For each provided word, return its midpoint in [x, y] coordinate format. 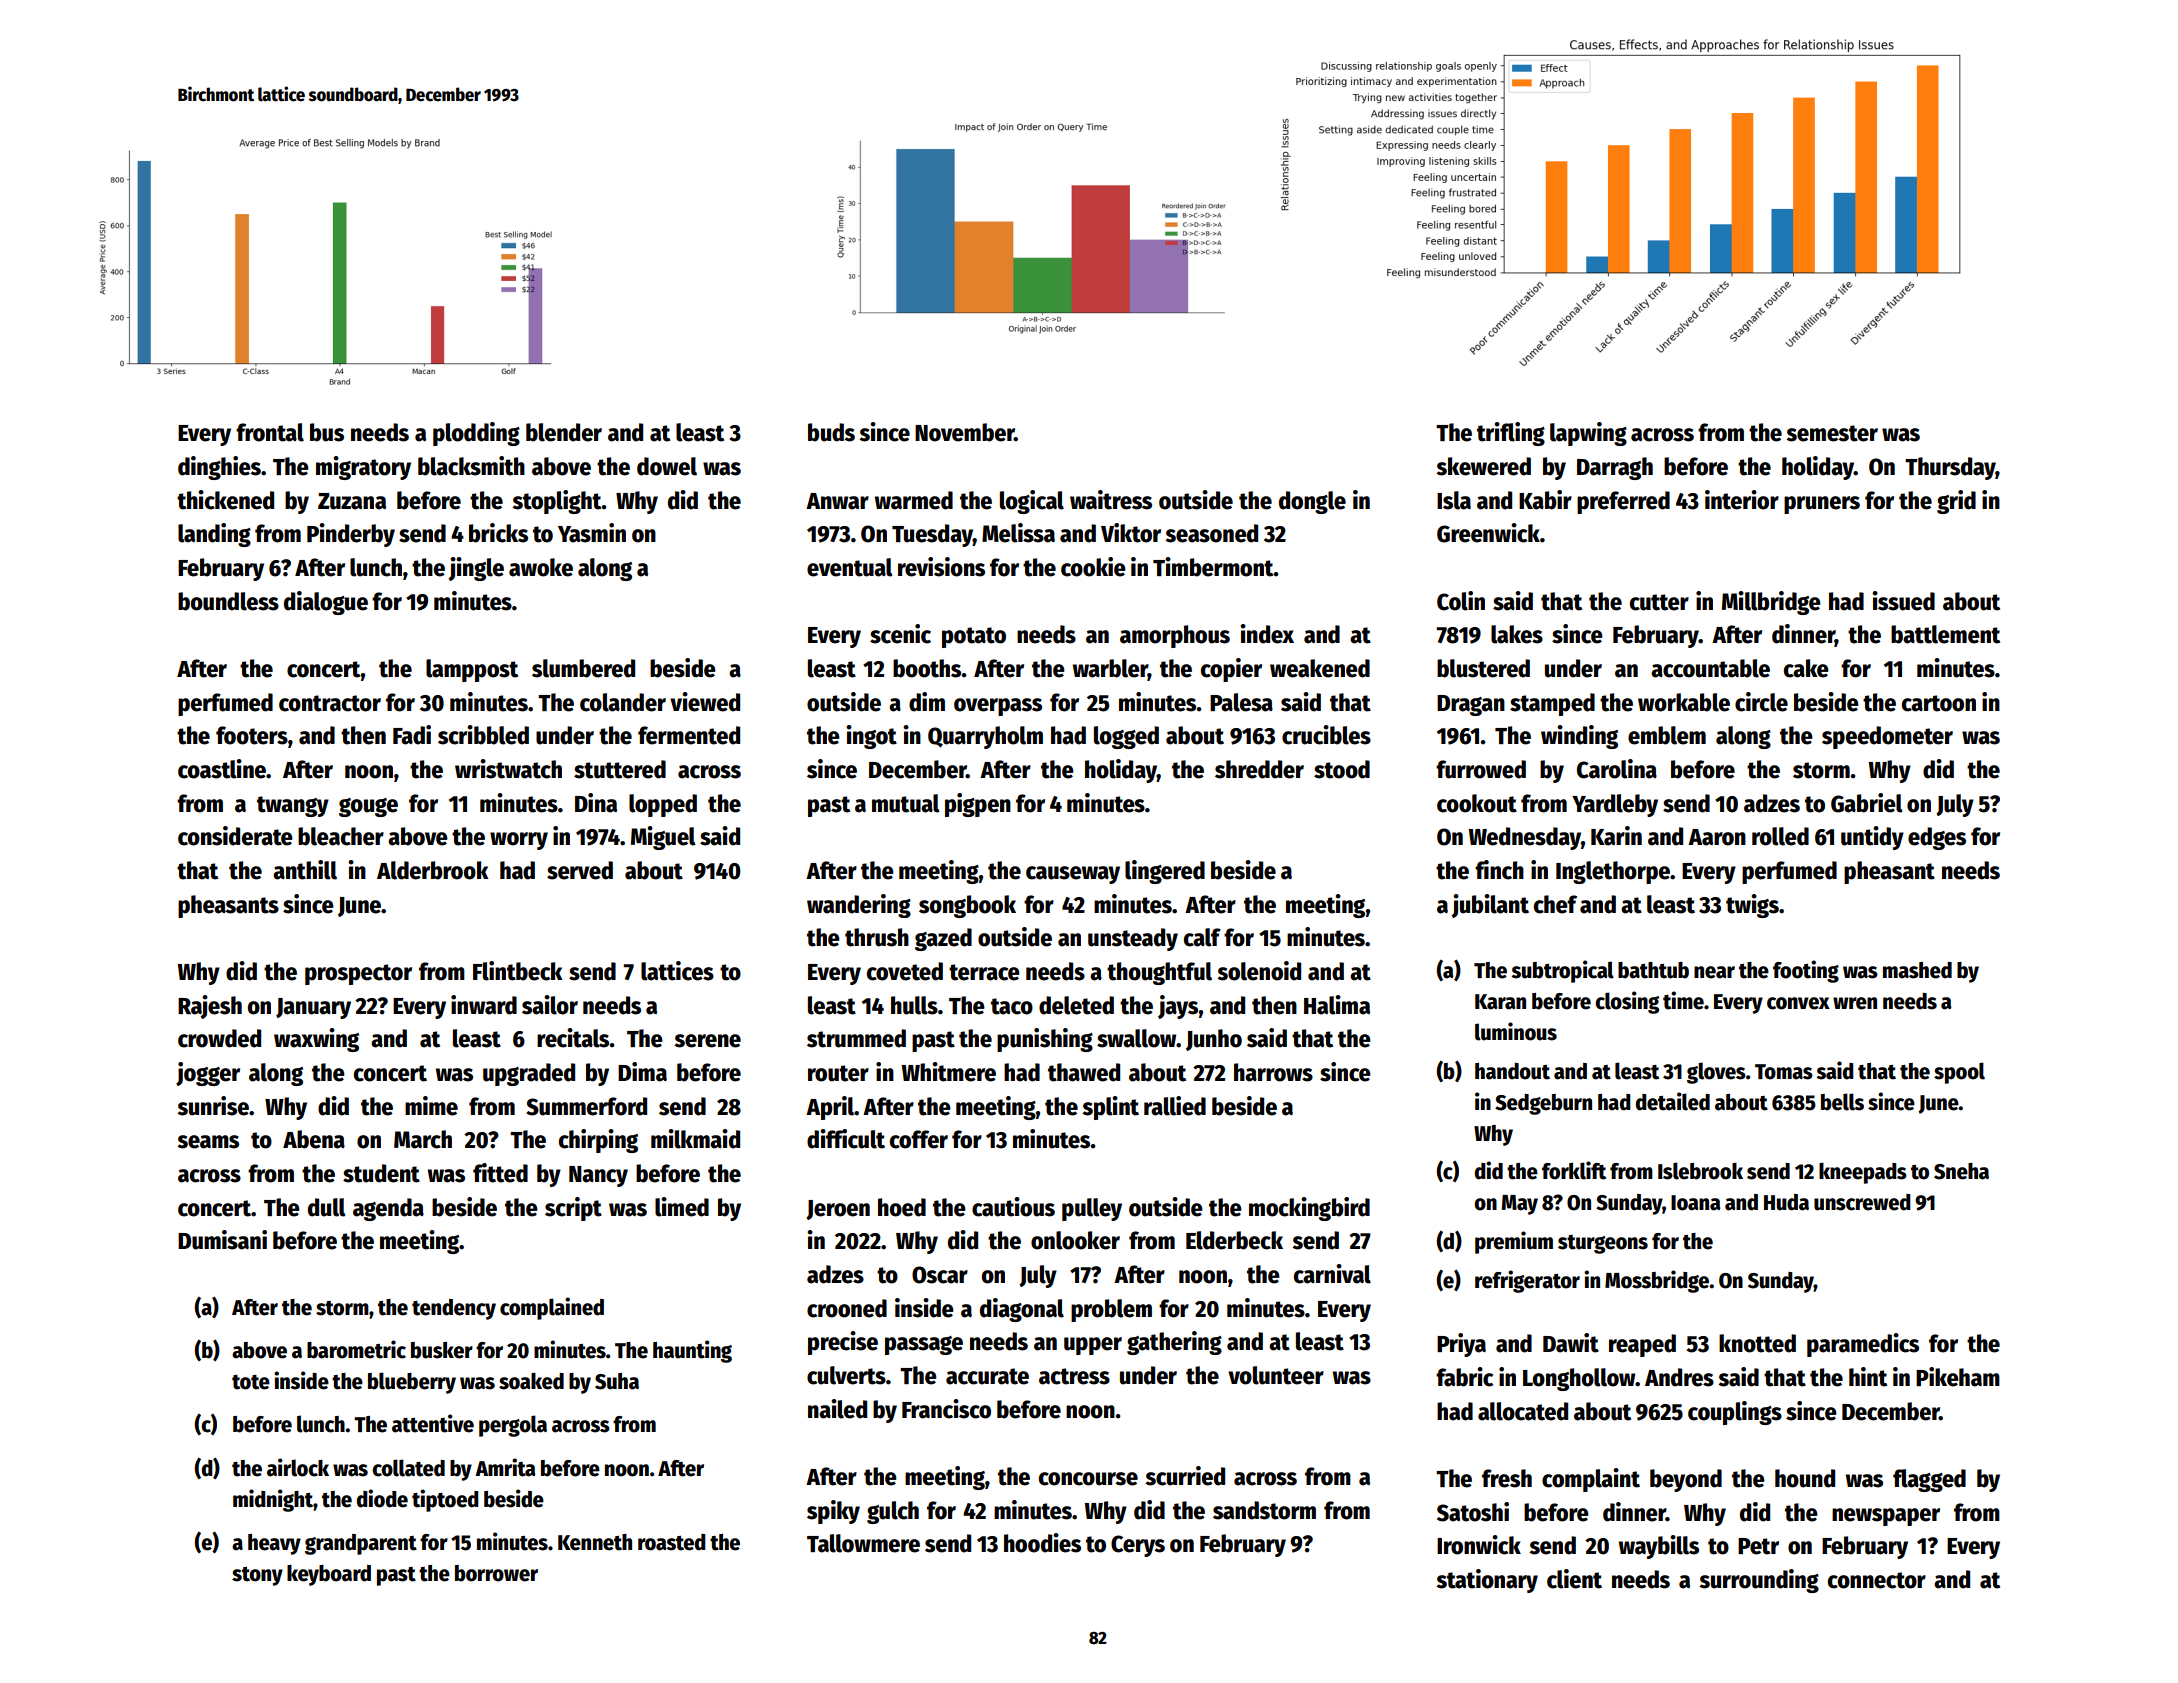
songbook [967, 906]
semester [1832, 433]
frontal [270, 432]
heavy [274, 1544]
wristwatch [508, 769]
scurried [1185, 1476]
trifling [1511, 434]
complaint [1591, 1480]
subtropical [1562, 971]
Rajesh [210, 1007]
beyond [1686, 1480]
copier [1231, 670]
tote [251, 1382]
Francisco [946, 1409]
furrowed [1481, 769]
